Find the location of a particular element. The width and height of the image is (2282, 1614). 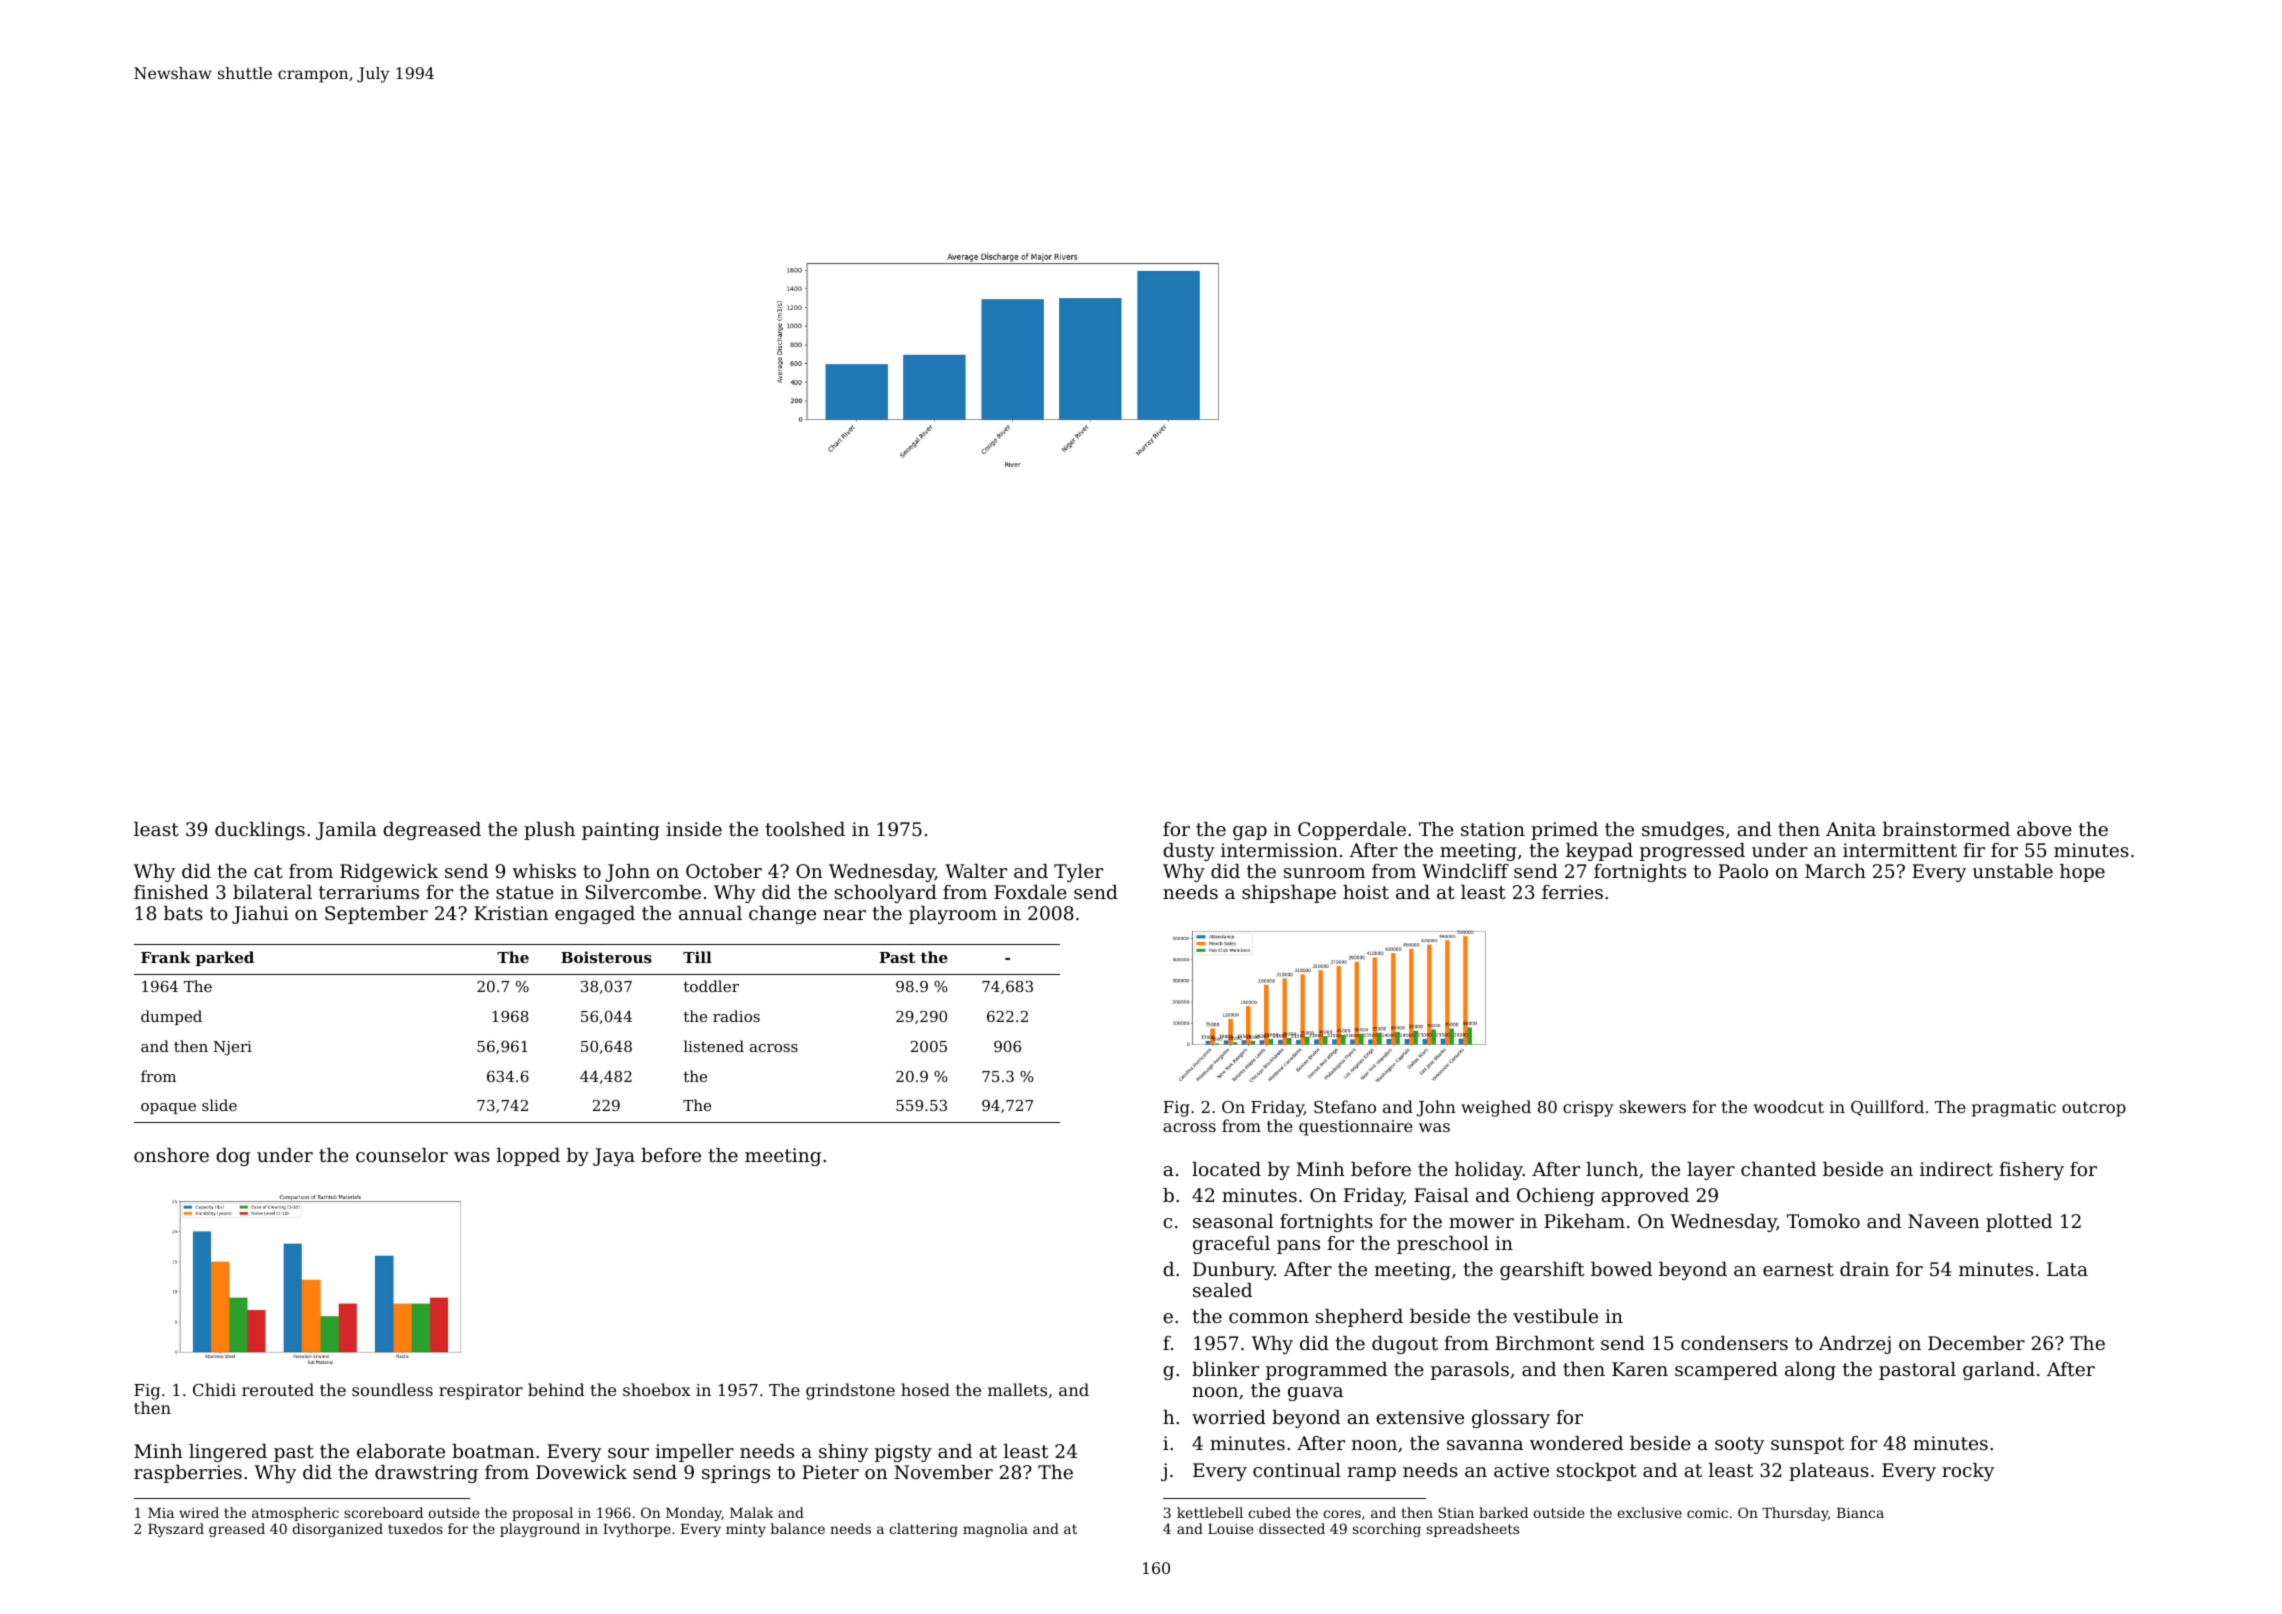

hoist is located at coordinates (1366, 892).
